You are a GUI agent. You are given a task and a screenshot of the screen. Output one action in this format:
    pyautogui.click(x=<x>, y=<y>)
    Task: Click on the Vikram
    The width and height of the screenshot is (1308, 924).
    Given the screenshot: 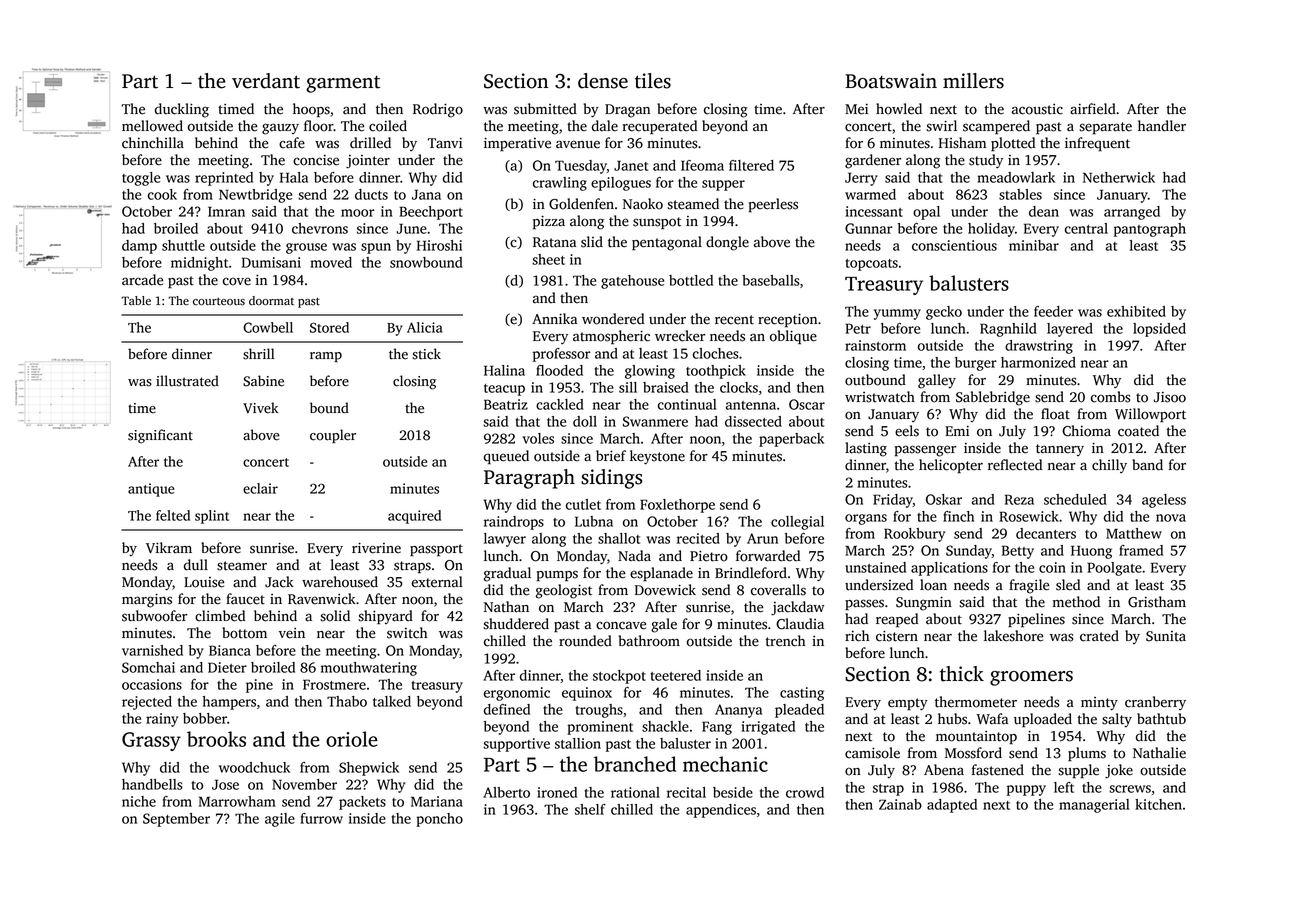 What is the action you would take?
    pyautogui.click(x=169, y=548)
